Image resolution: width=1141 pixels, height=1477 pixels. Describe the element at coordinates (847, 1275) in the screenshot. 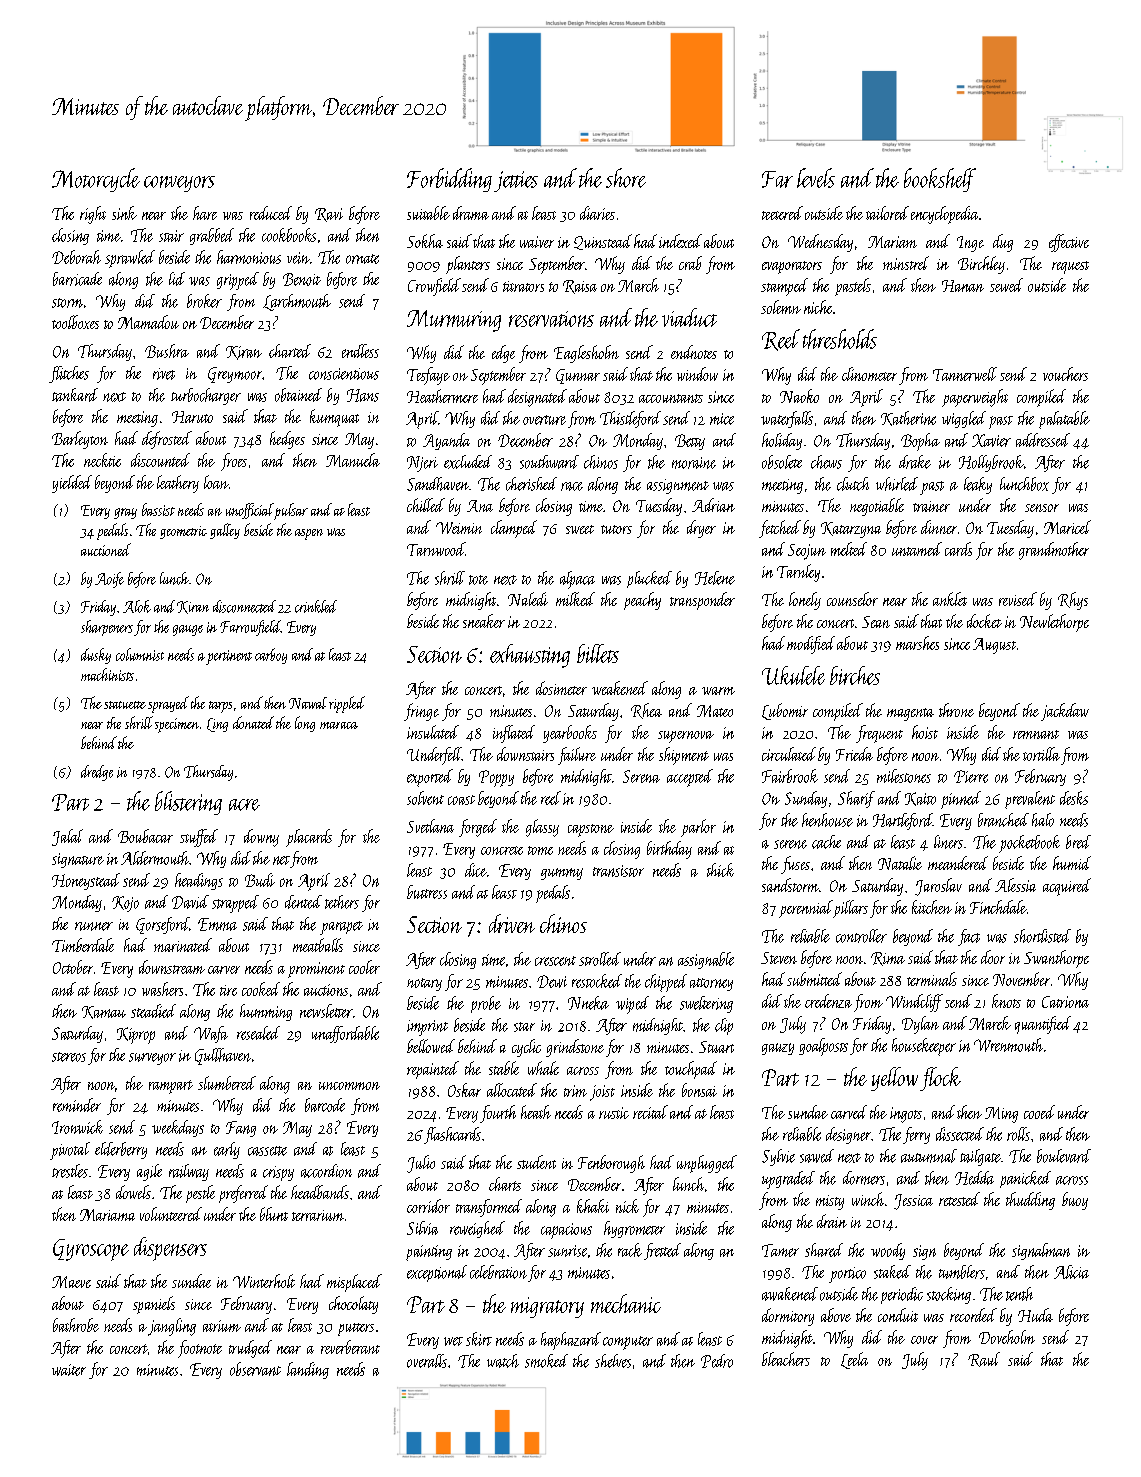

I see `portico` at that location.
